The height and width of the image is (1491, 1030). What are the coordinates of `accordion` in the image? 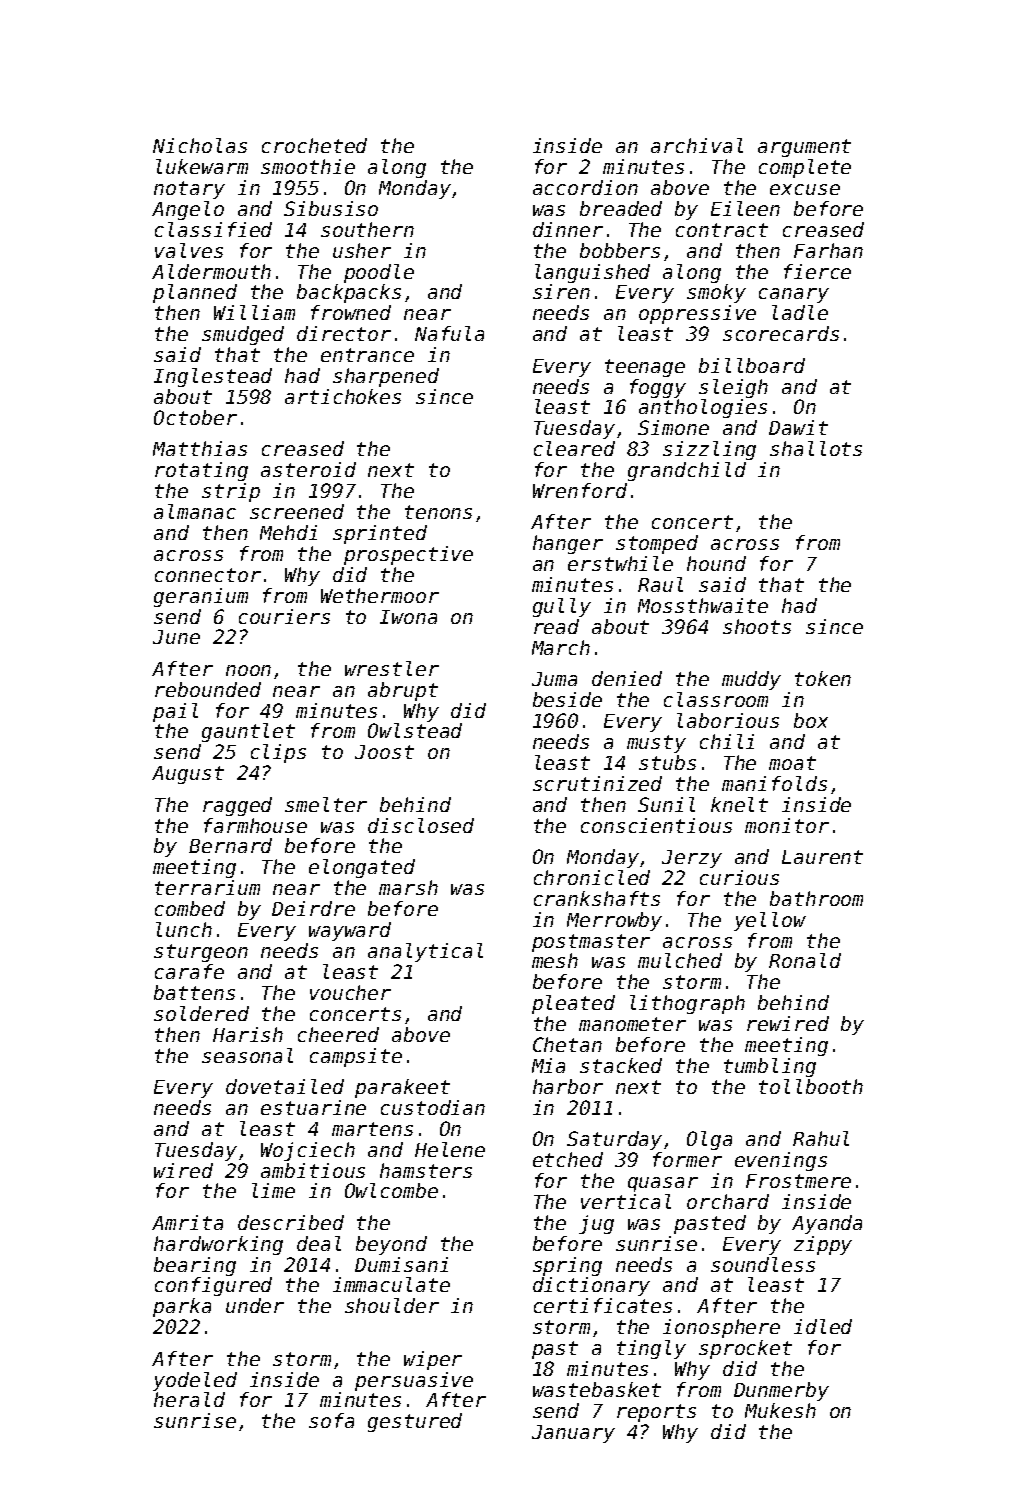 It's located at (585, 187).
